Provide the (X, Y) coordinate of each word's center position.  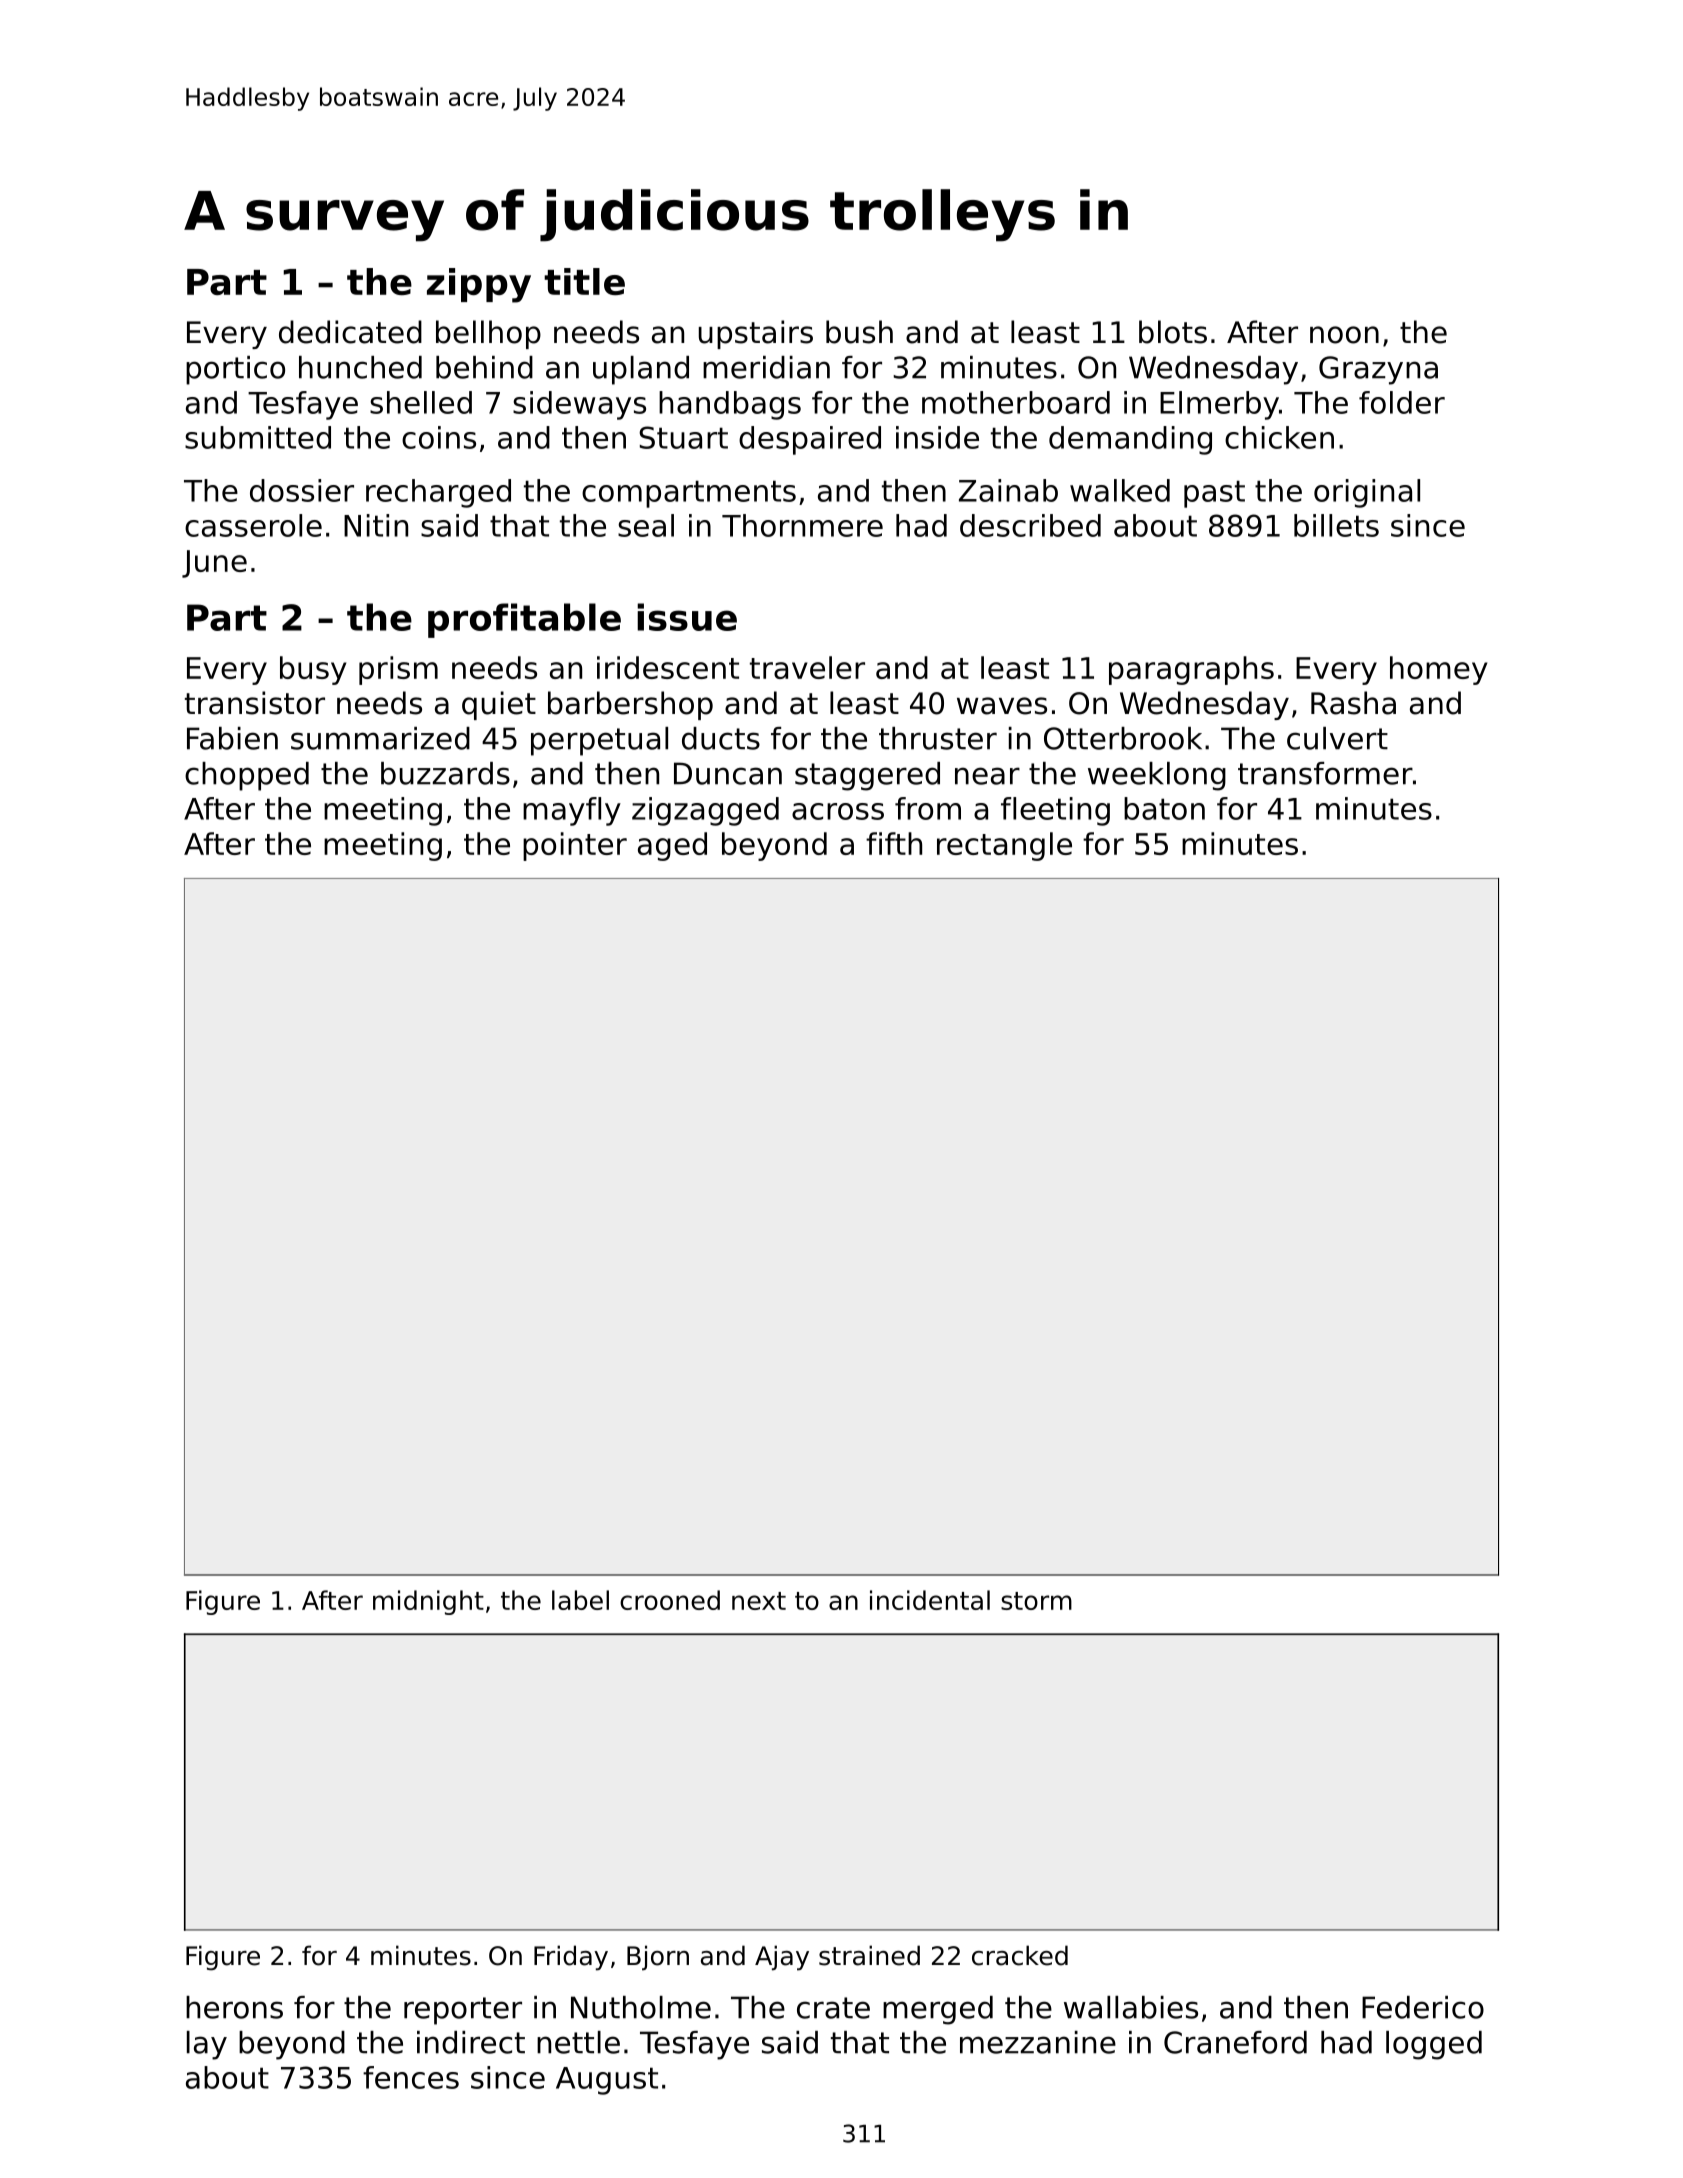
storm (1036, 1601)
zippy (479, 285)
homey (1438, 670)
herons (234, 2007)
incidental (930, 1600)
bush (859, 332)
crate (833, 2008)
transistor (255, 703)
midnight (428, 1602)
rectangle (1004, 846)
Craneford (1235, 2042)
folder (1402, 402)
